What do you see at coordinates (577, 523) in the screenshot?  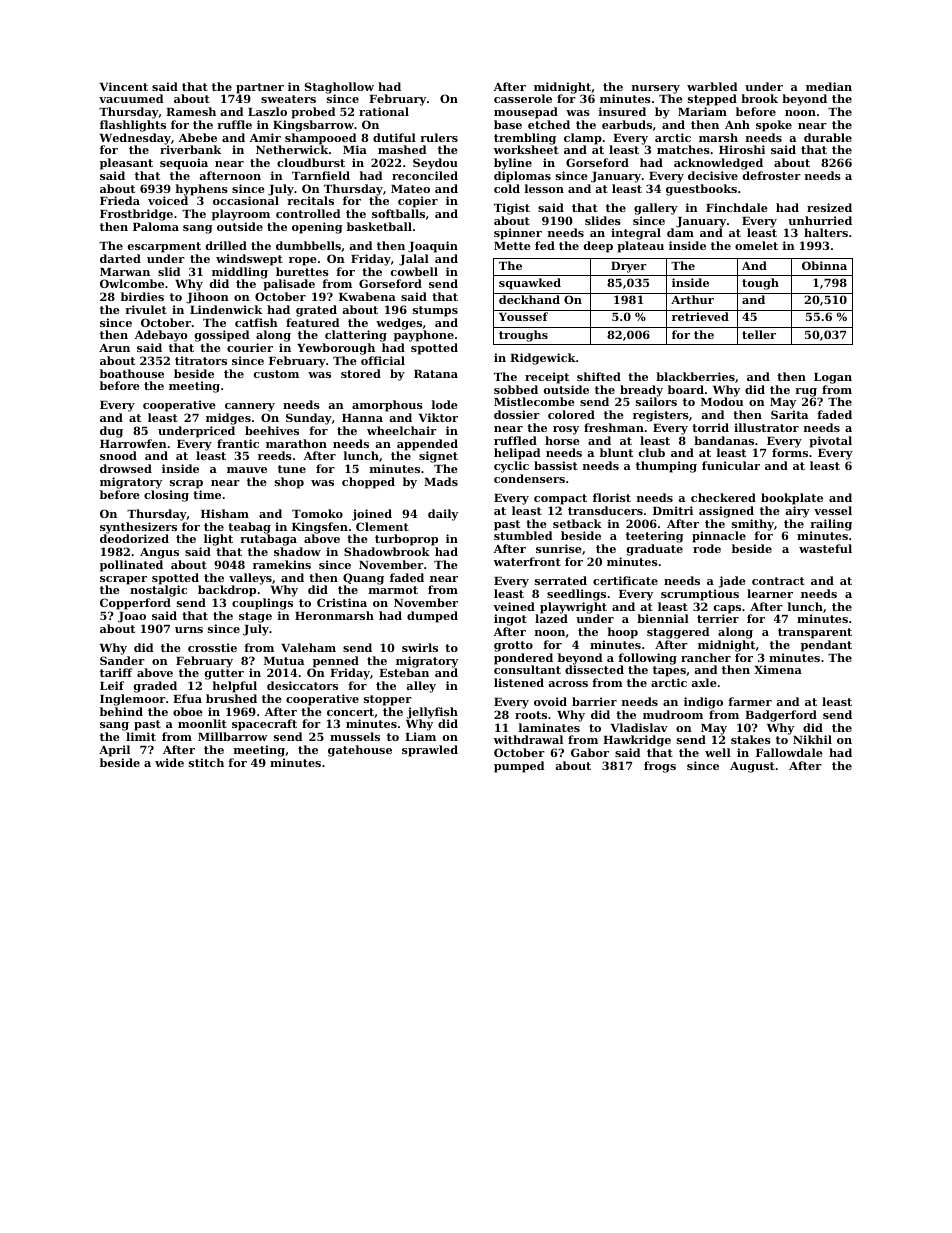 I see `setback` at bounding box center [577, 523].
